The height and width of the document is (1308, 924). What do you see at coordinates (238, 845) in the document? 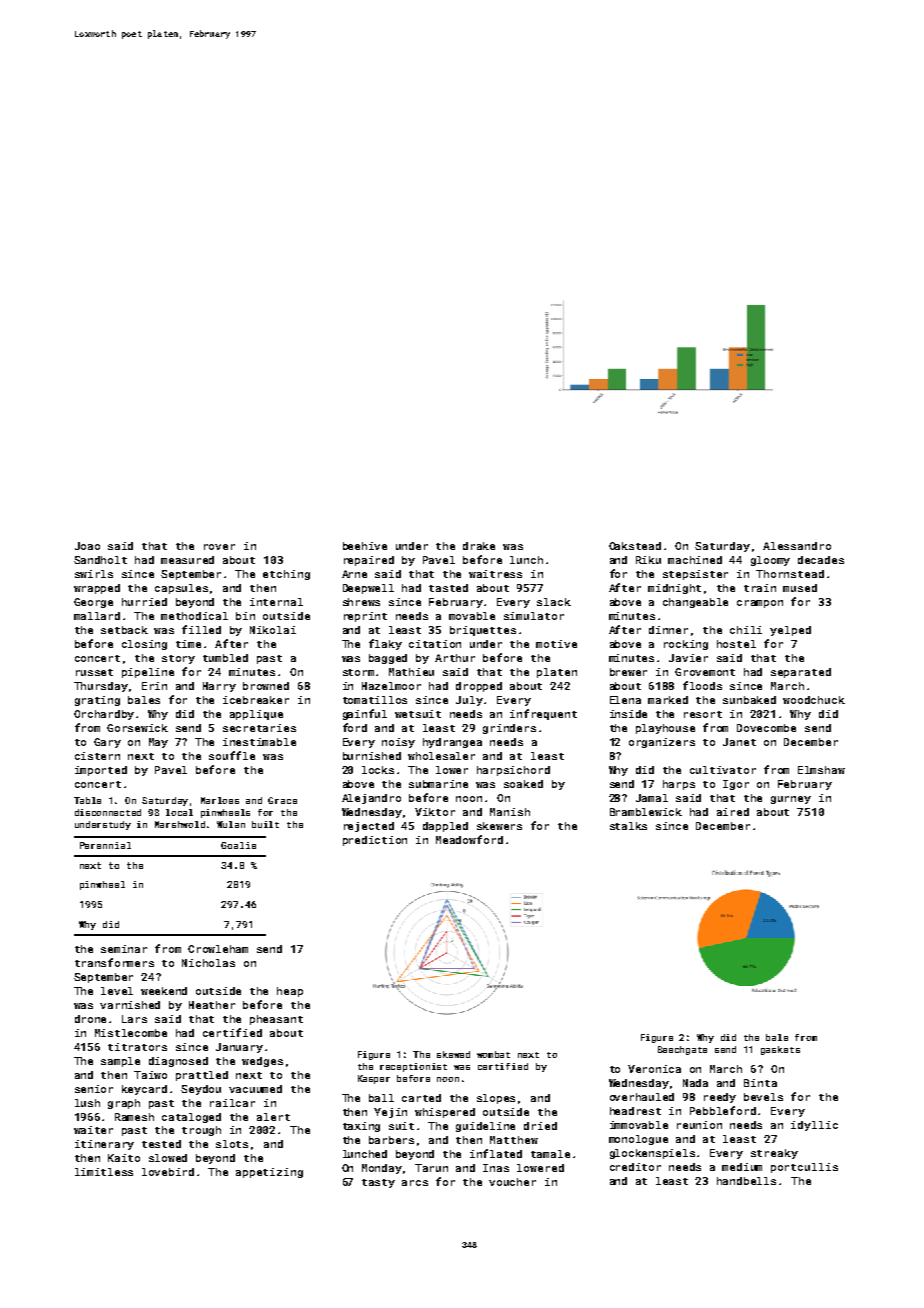
I see `Goalie` at bounding box center [238, 845].
